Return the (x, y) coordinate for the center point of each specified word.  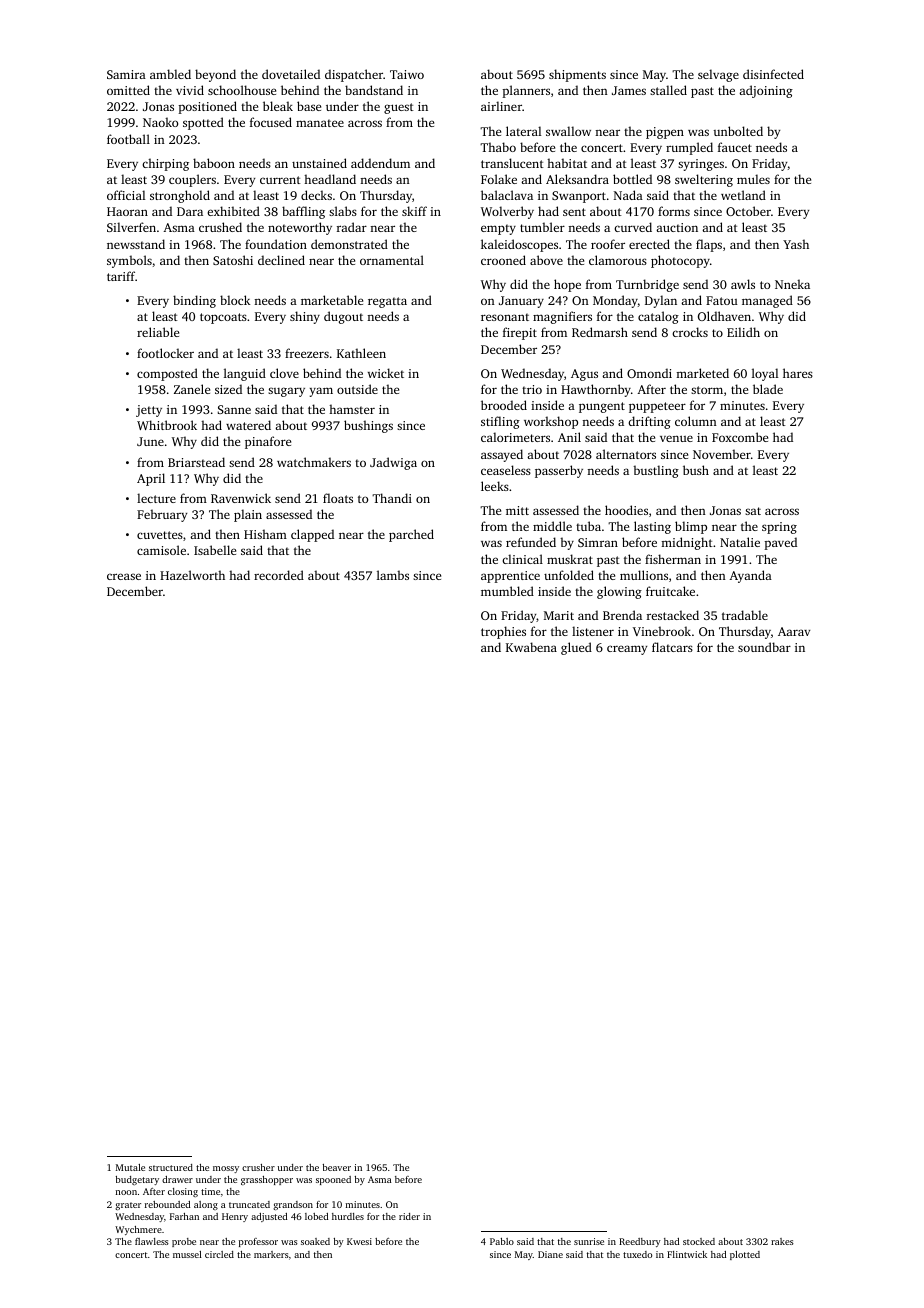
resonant (505, 317)
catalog (658, 317)
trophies (503, 632)
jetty (149, 411)
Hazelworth (192, 575)
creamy (627, 650)
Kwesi (359, 1241)
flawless (152, 1241)
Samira (126, 74)
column (696, 421)
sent (574, 212)
